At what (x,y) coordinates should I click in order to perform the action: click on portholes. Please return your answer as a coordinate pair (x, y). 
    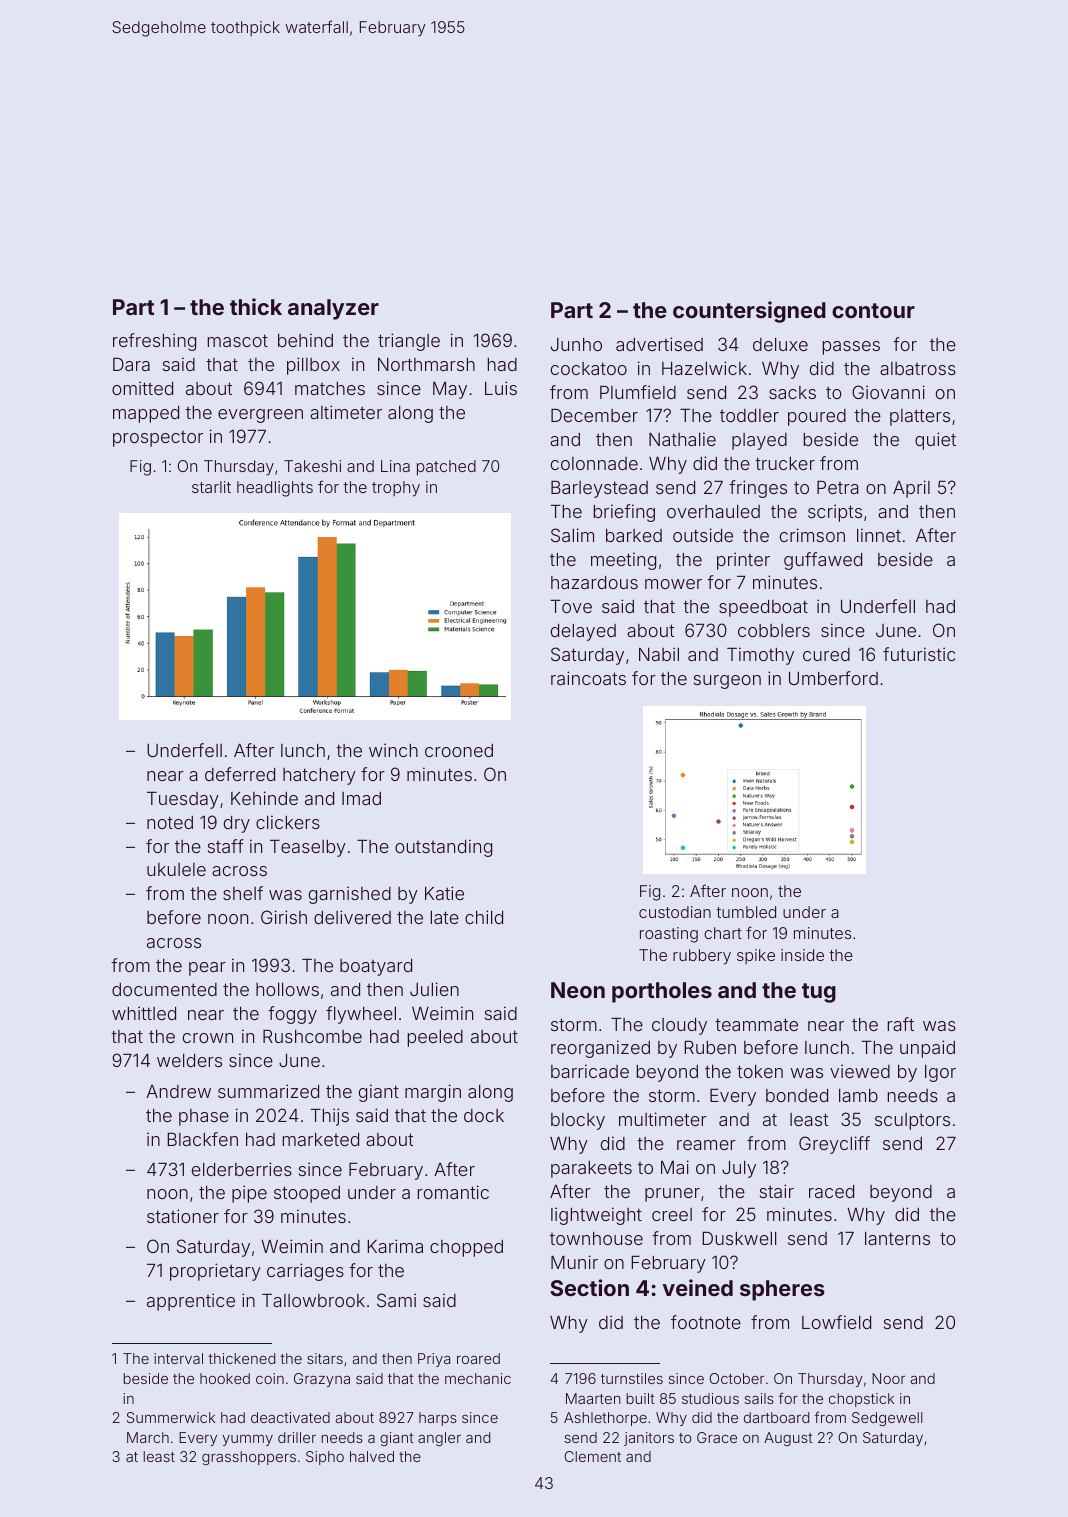
    Looking at the image, I should click on (662, 992).
